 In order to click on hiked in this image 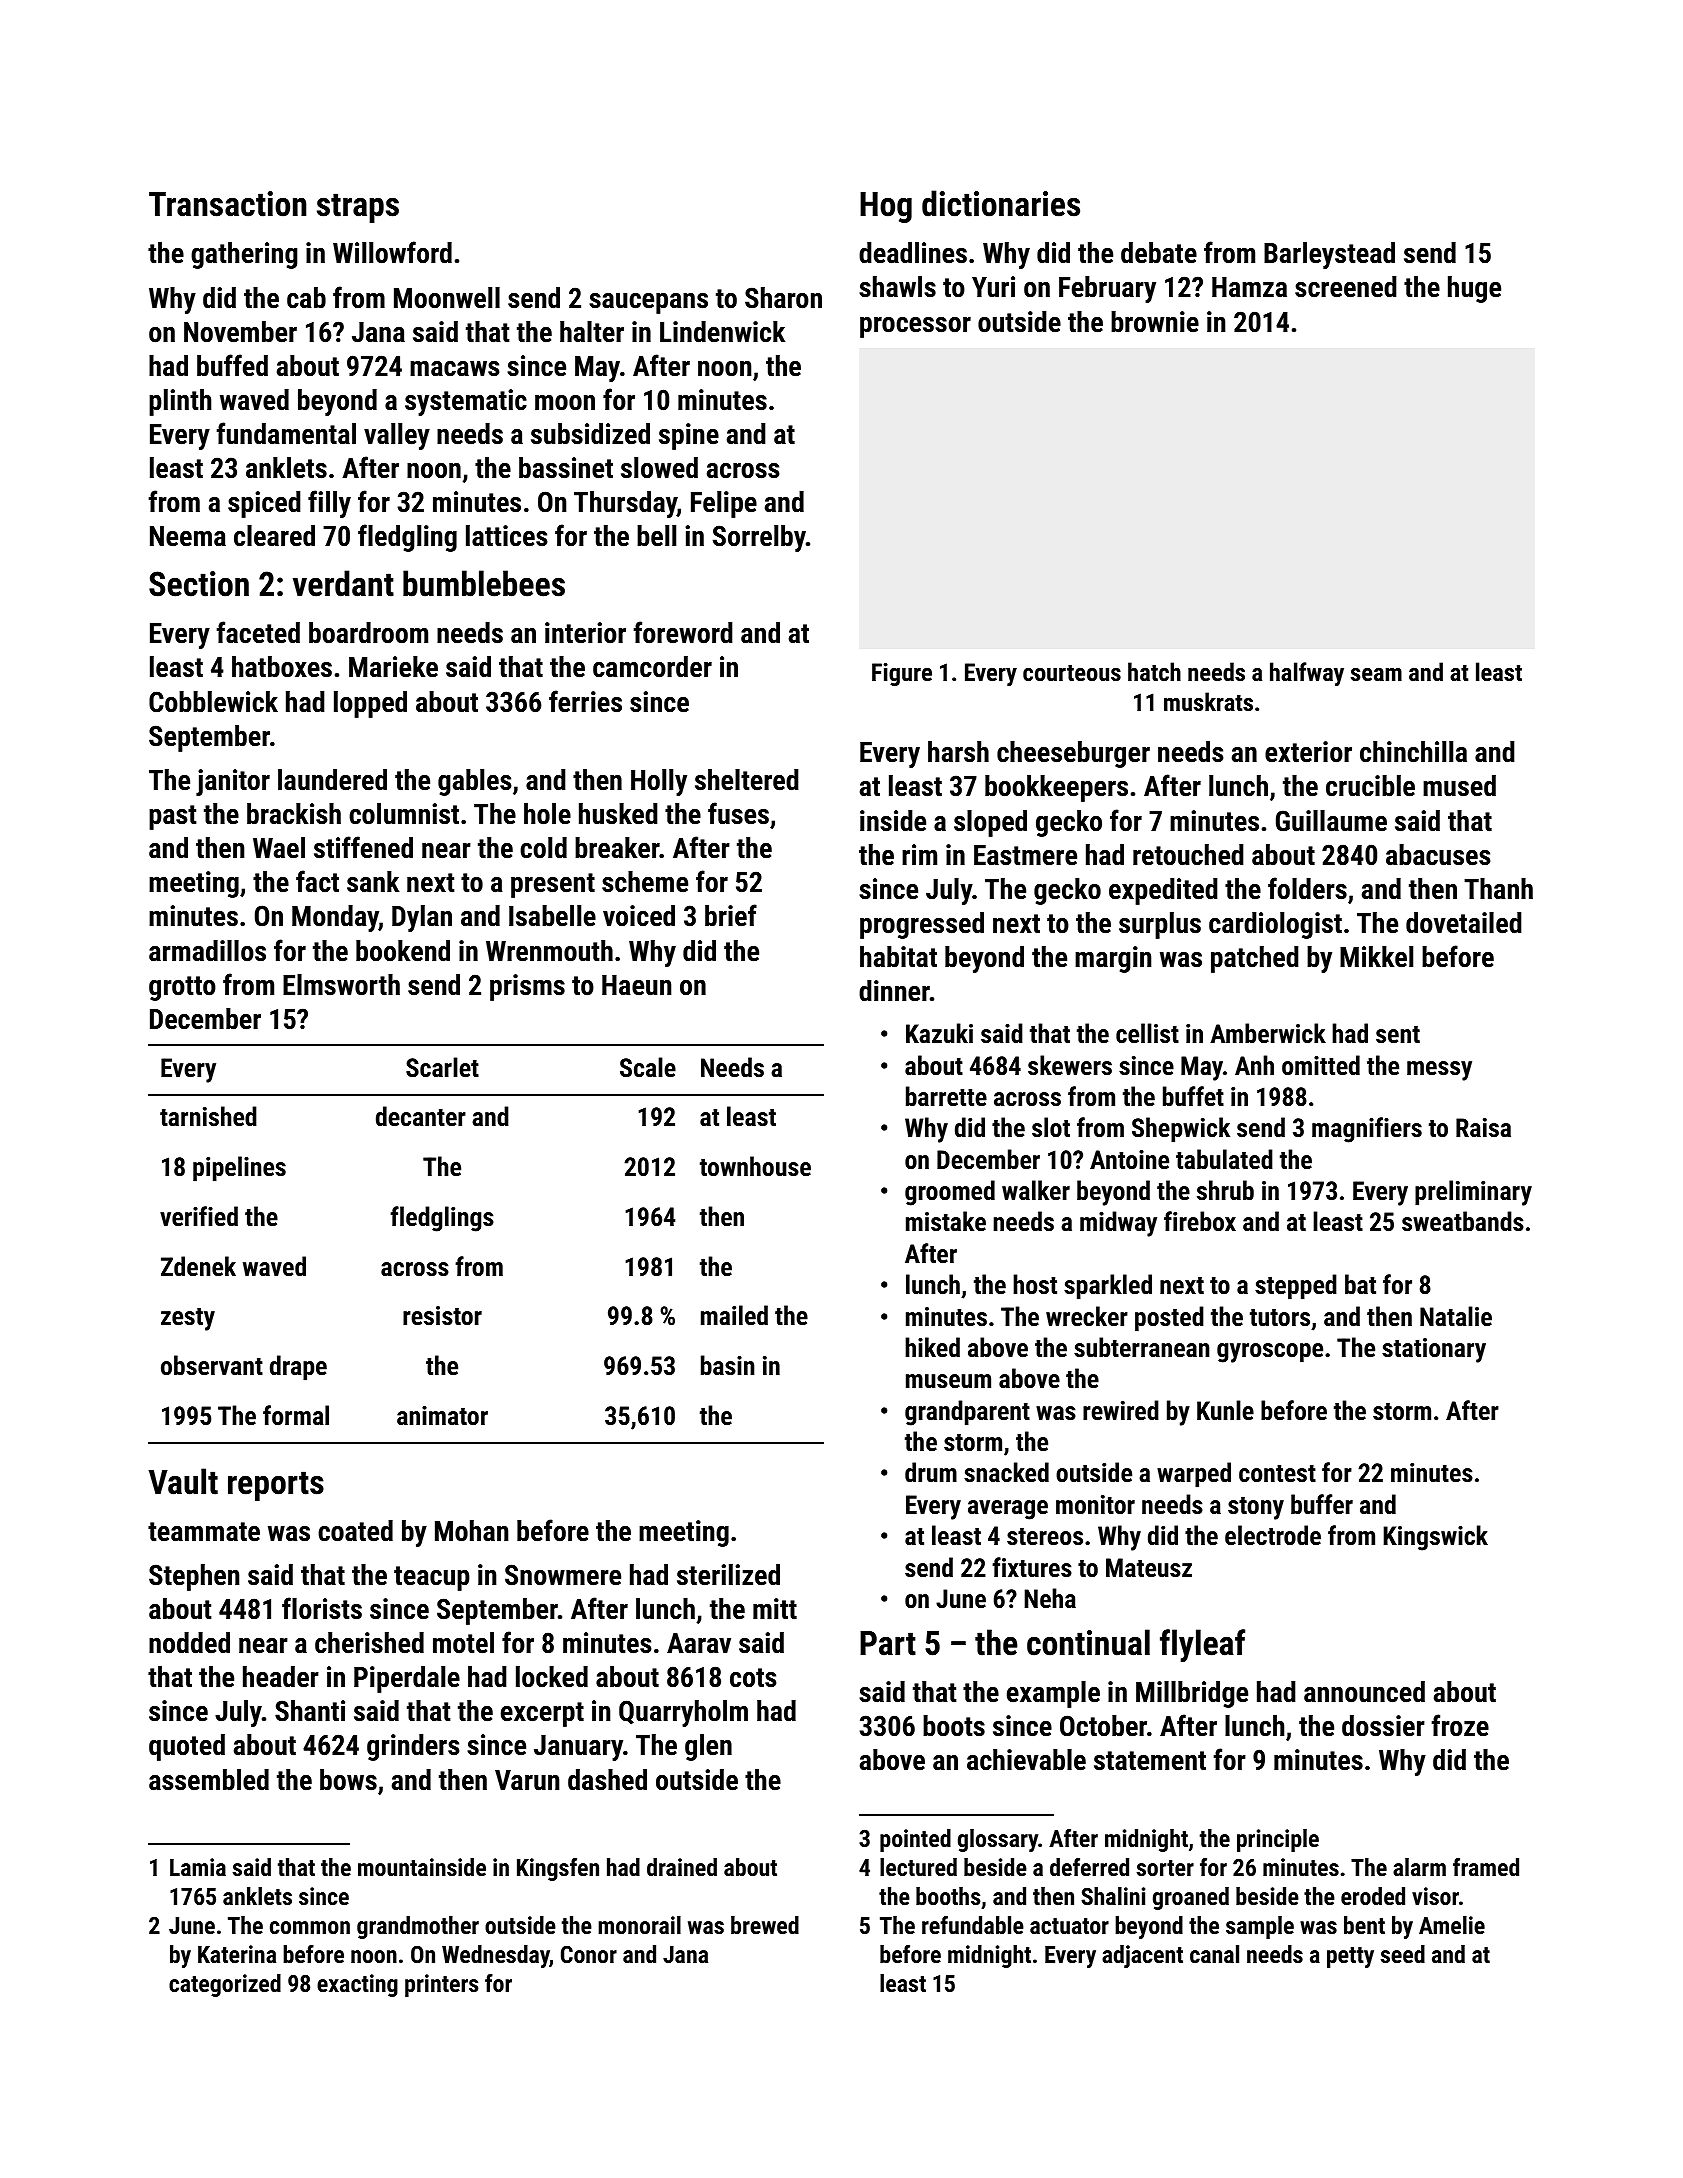, I will do `click(932, 1347)`.
